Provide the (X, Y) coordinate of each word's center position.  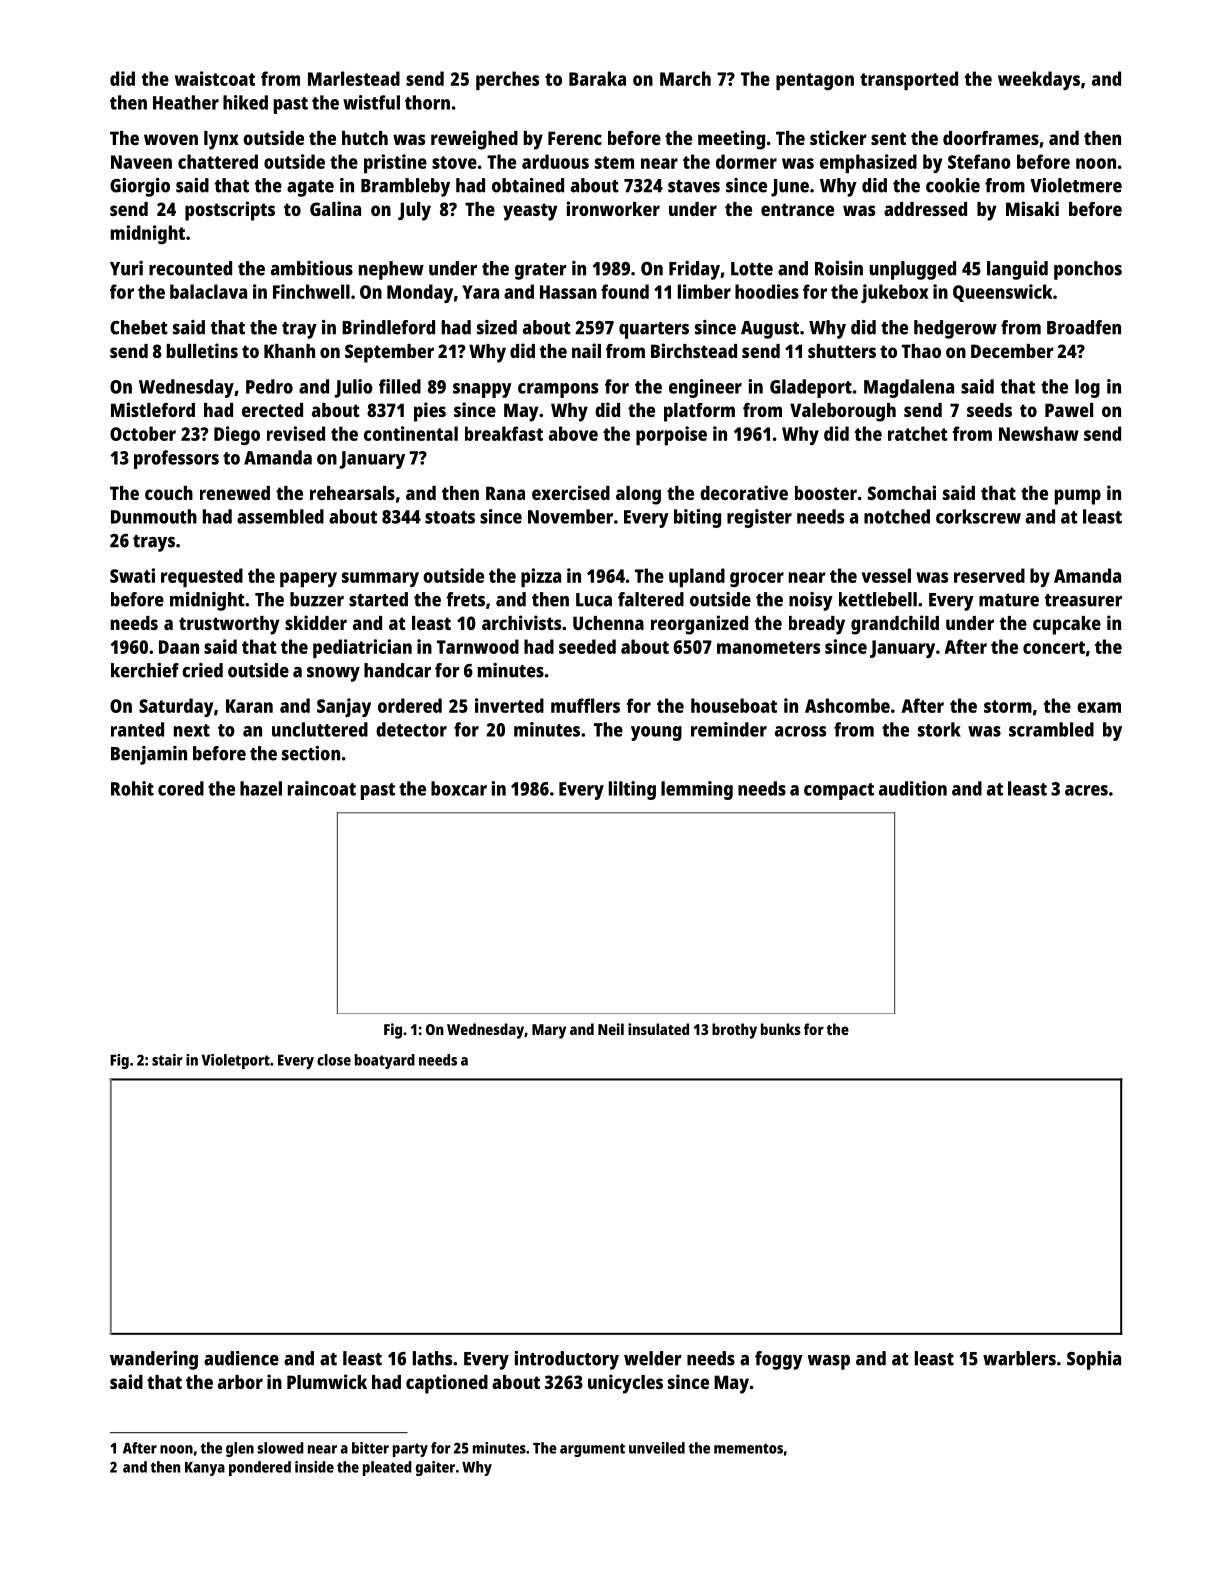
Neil (611, 1029)
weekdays (1039, 80)
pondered (260, 1468)
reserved (989, 575)
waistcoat (215, 78)
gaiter (435, 1468)
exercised (571, 492)
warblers (1019, 1358)
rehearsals (352, 493)
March (685, 78)
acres (1086, 790)
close (334, 1060)
